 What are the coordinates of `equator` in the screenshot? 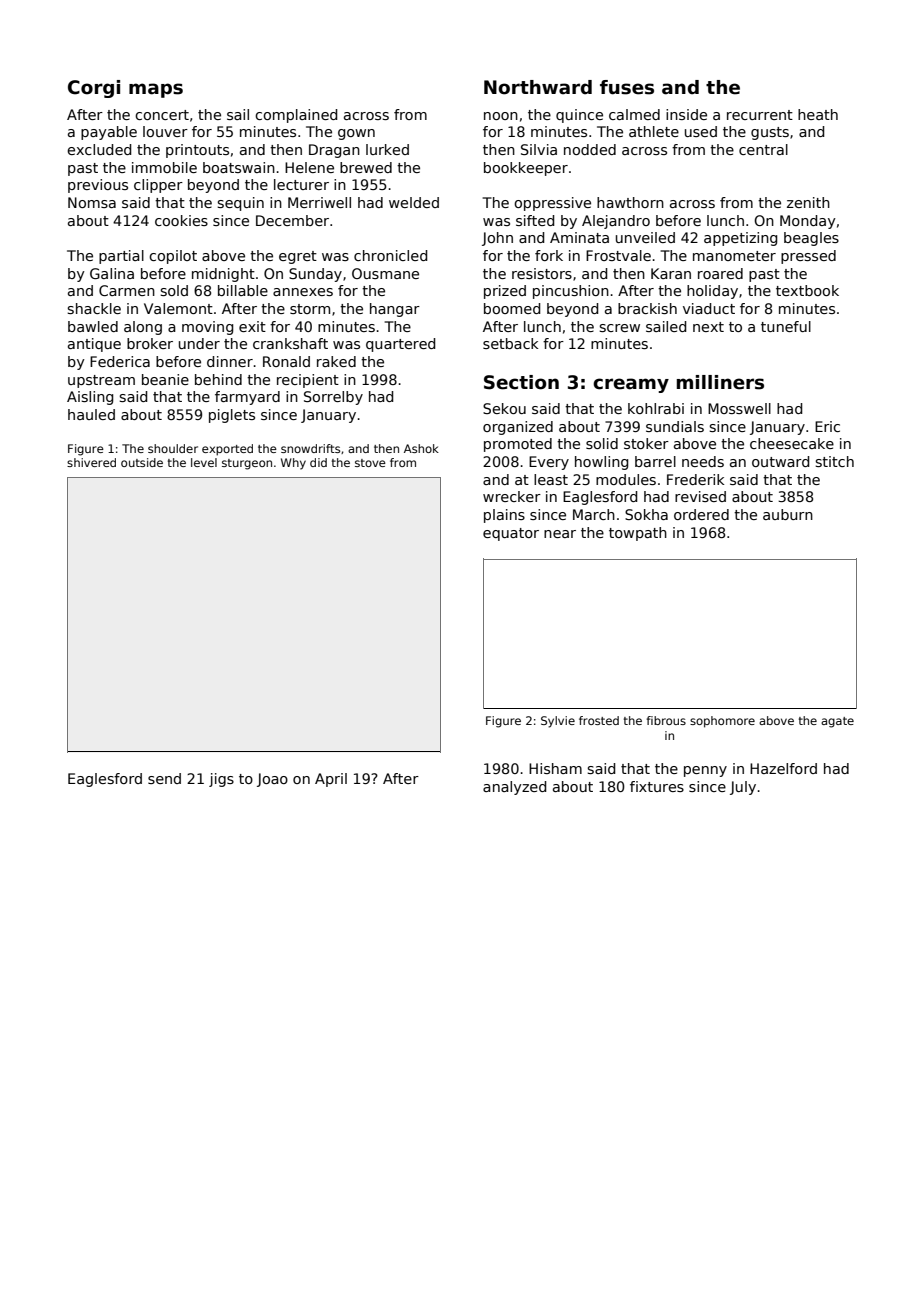 It's located at (511, 534).
